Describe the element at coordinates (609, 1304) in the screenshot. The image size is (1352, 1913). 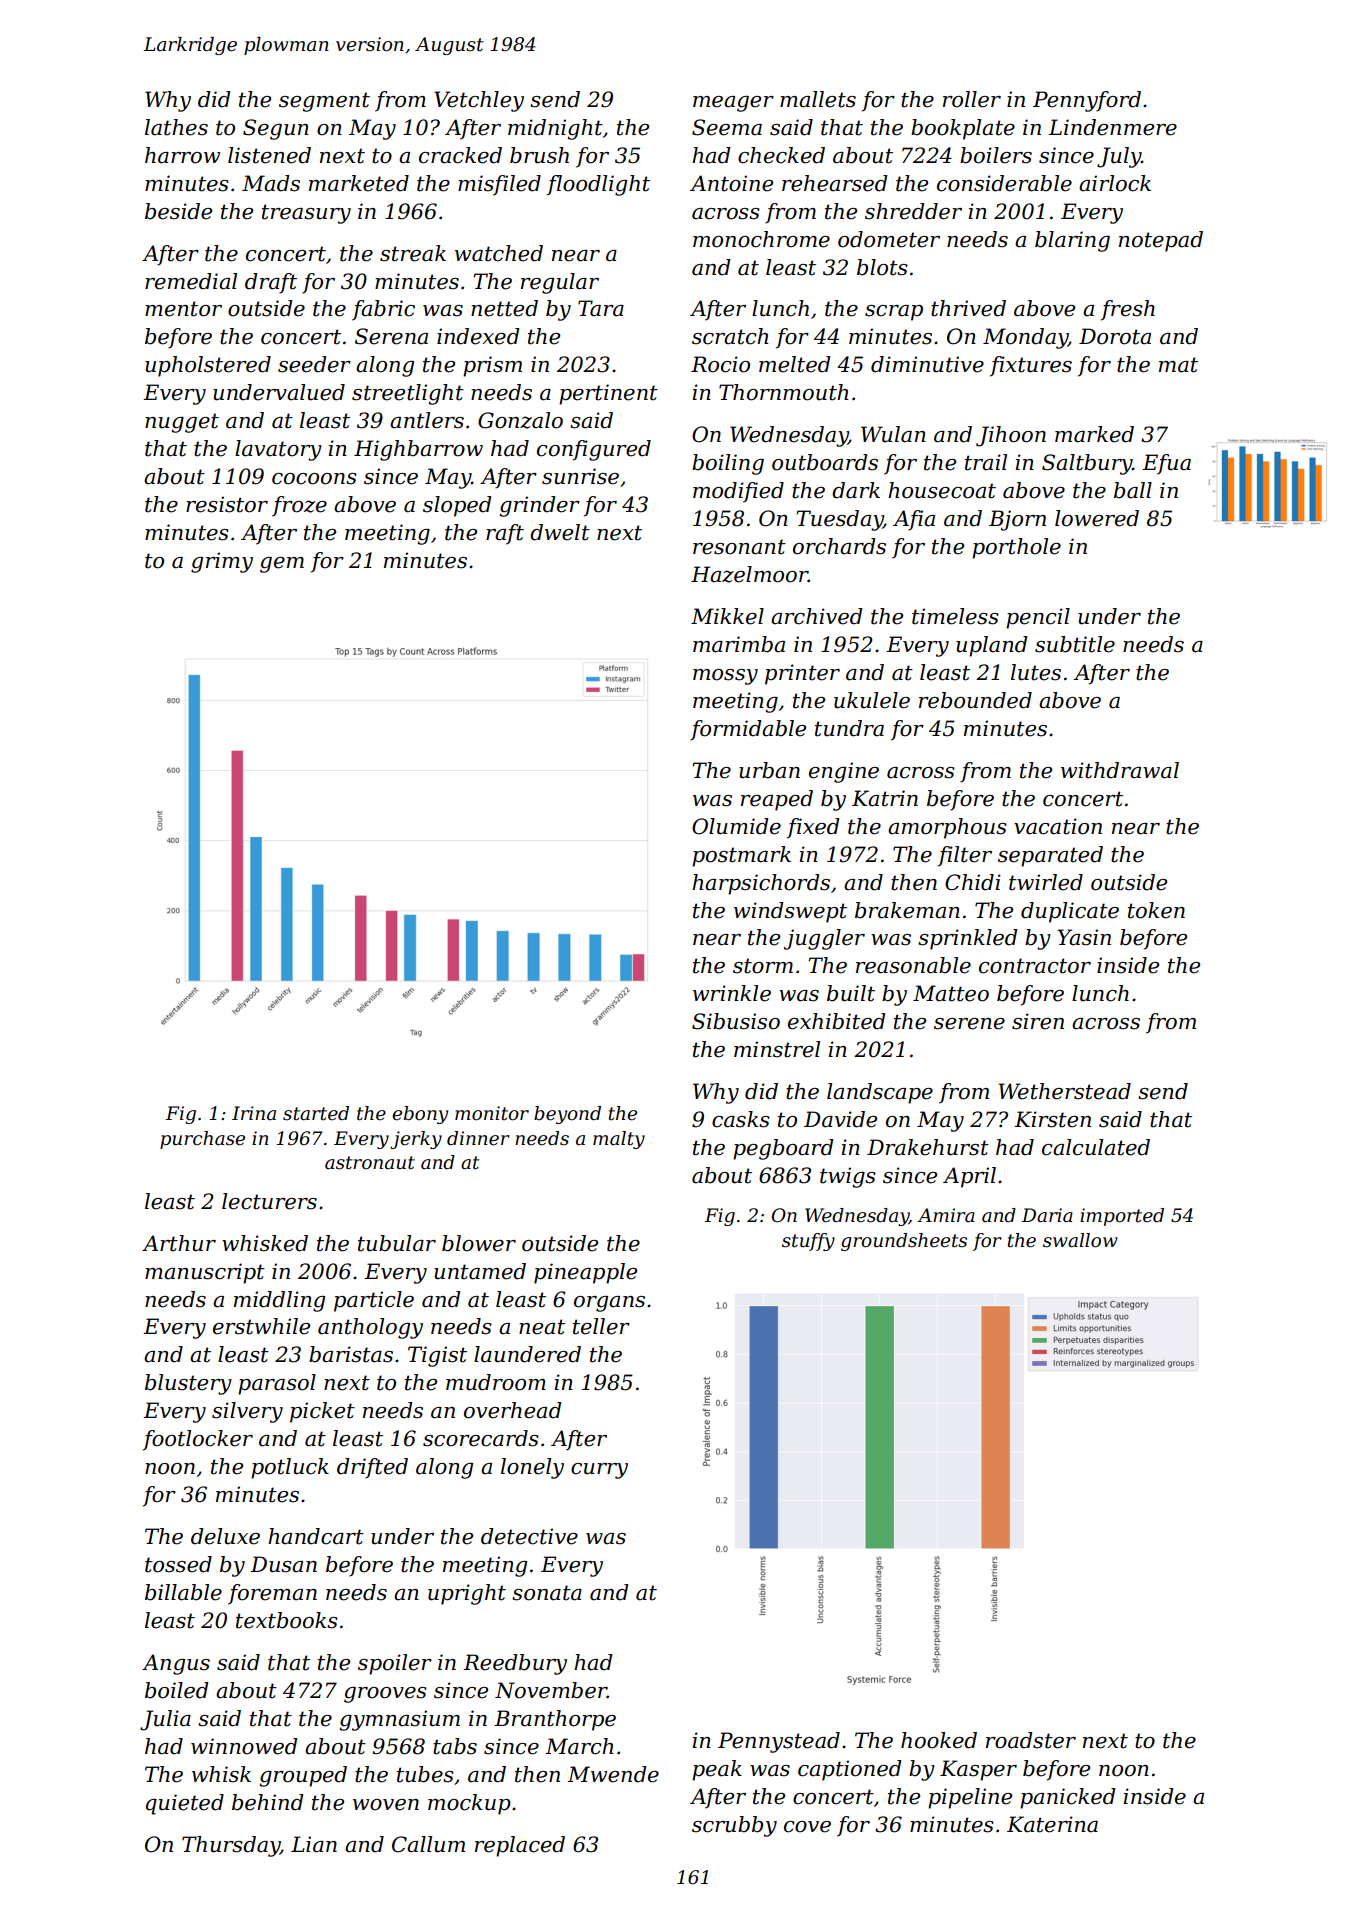
I see `organs` at that location.
